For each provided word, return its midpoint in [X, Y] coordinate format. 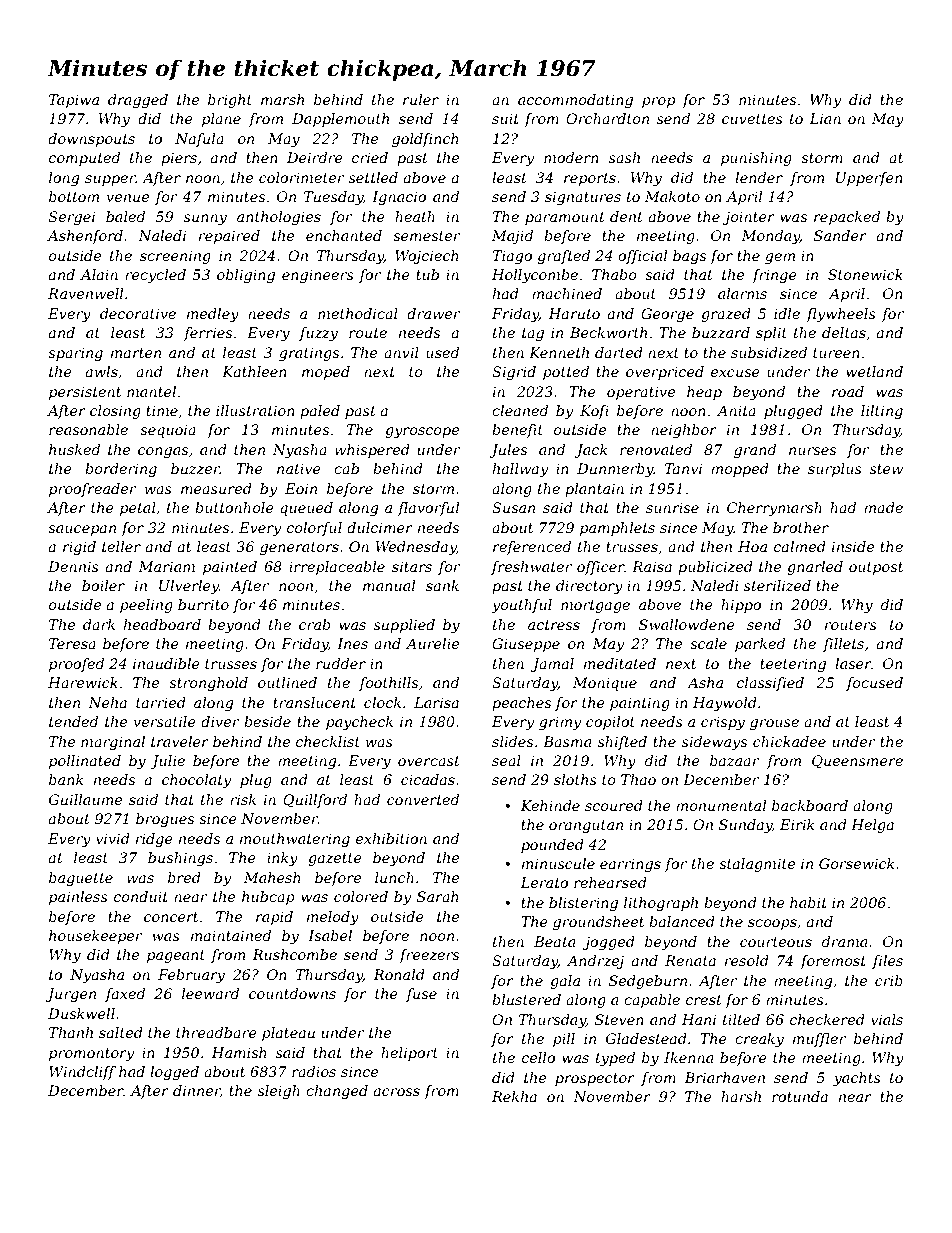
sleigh [279, 1092]
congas [163, 452]
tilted [741, 1019]
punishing [756, 159]
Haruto [574, 313]
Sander [840, 235]
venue [128, 198]
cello [538, 1057]
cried [370, 157]
